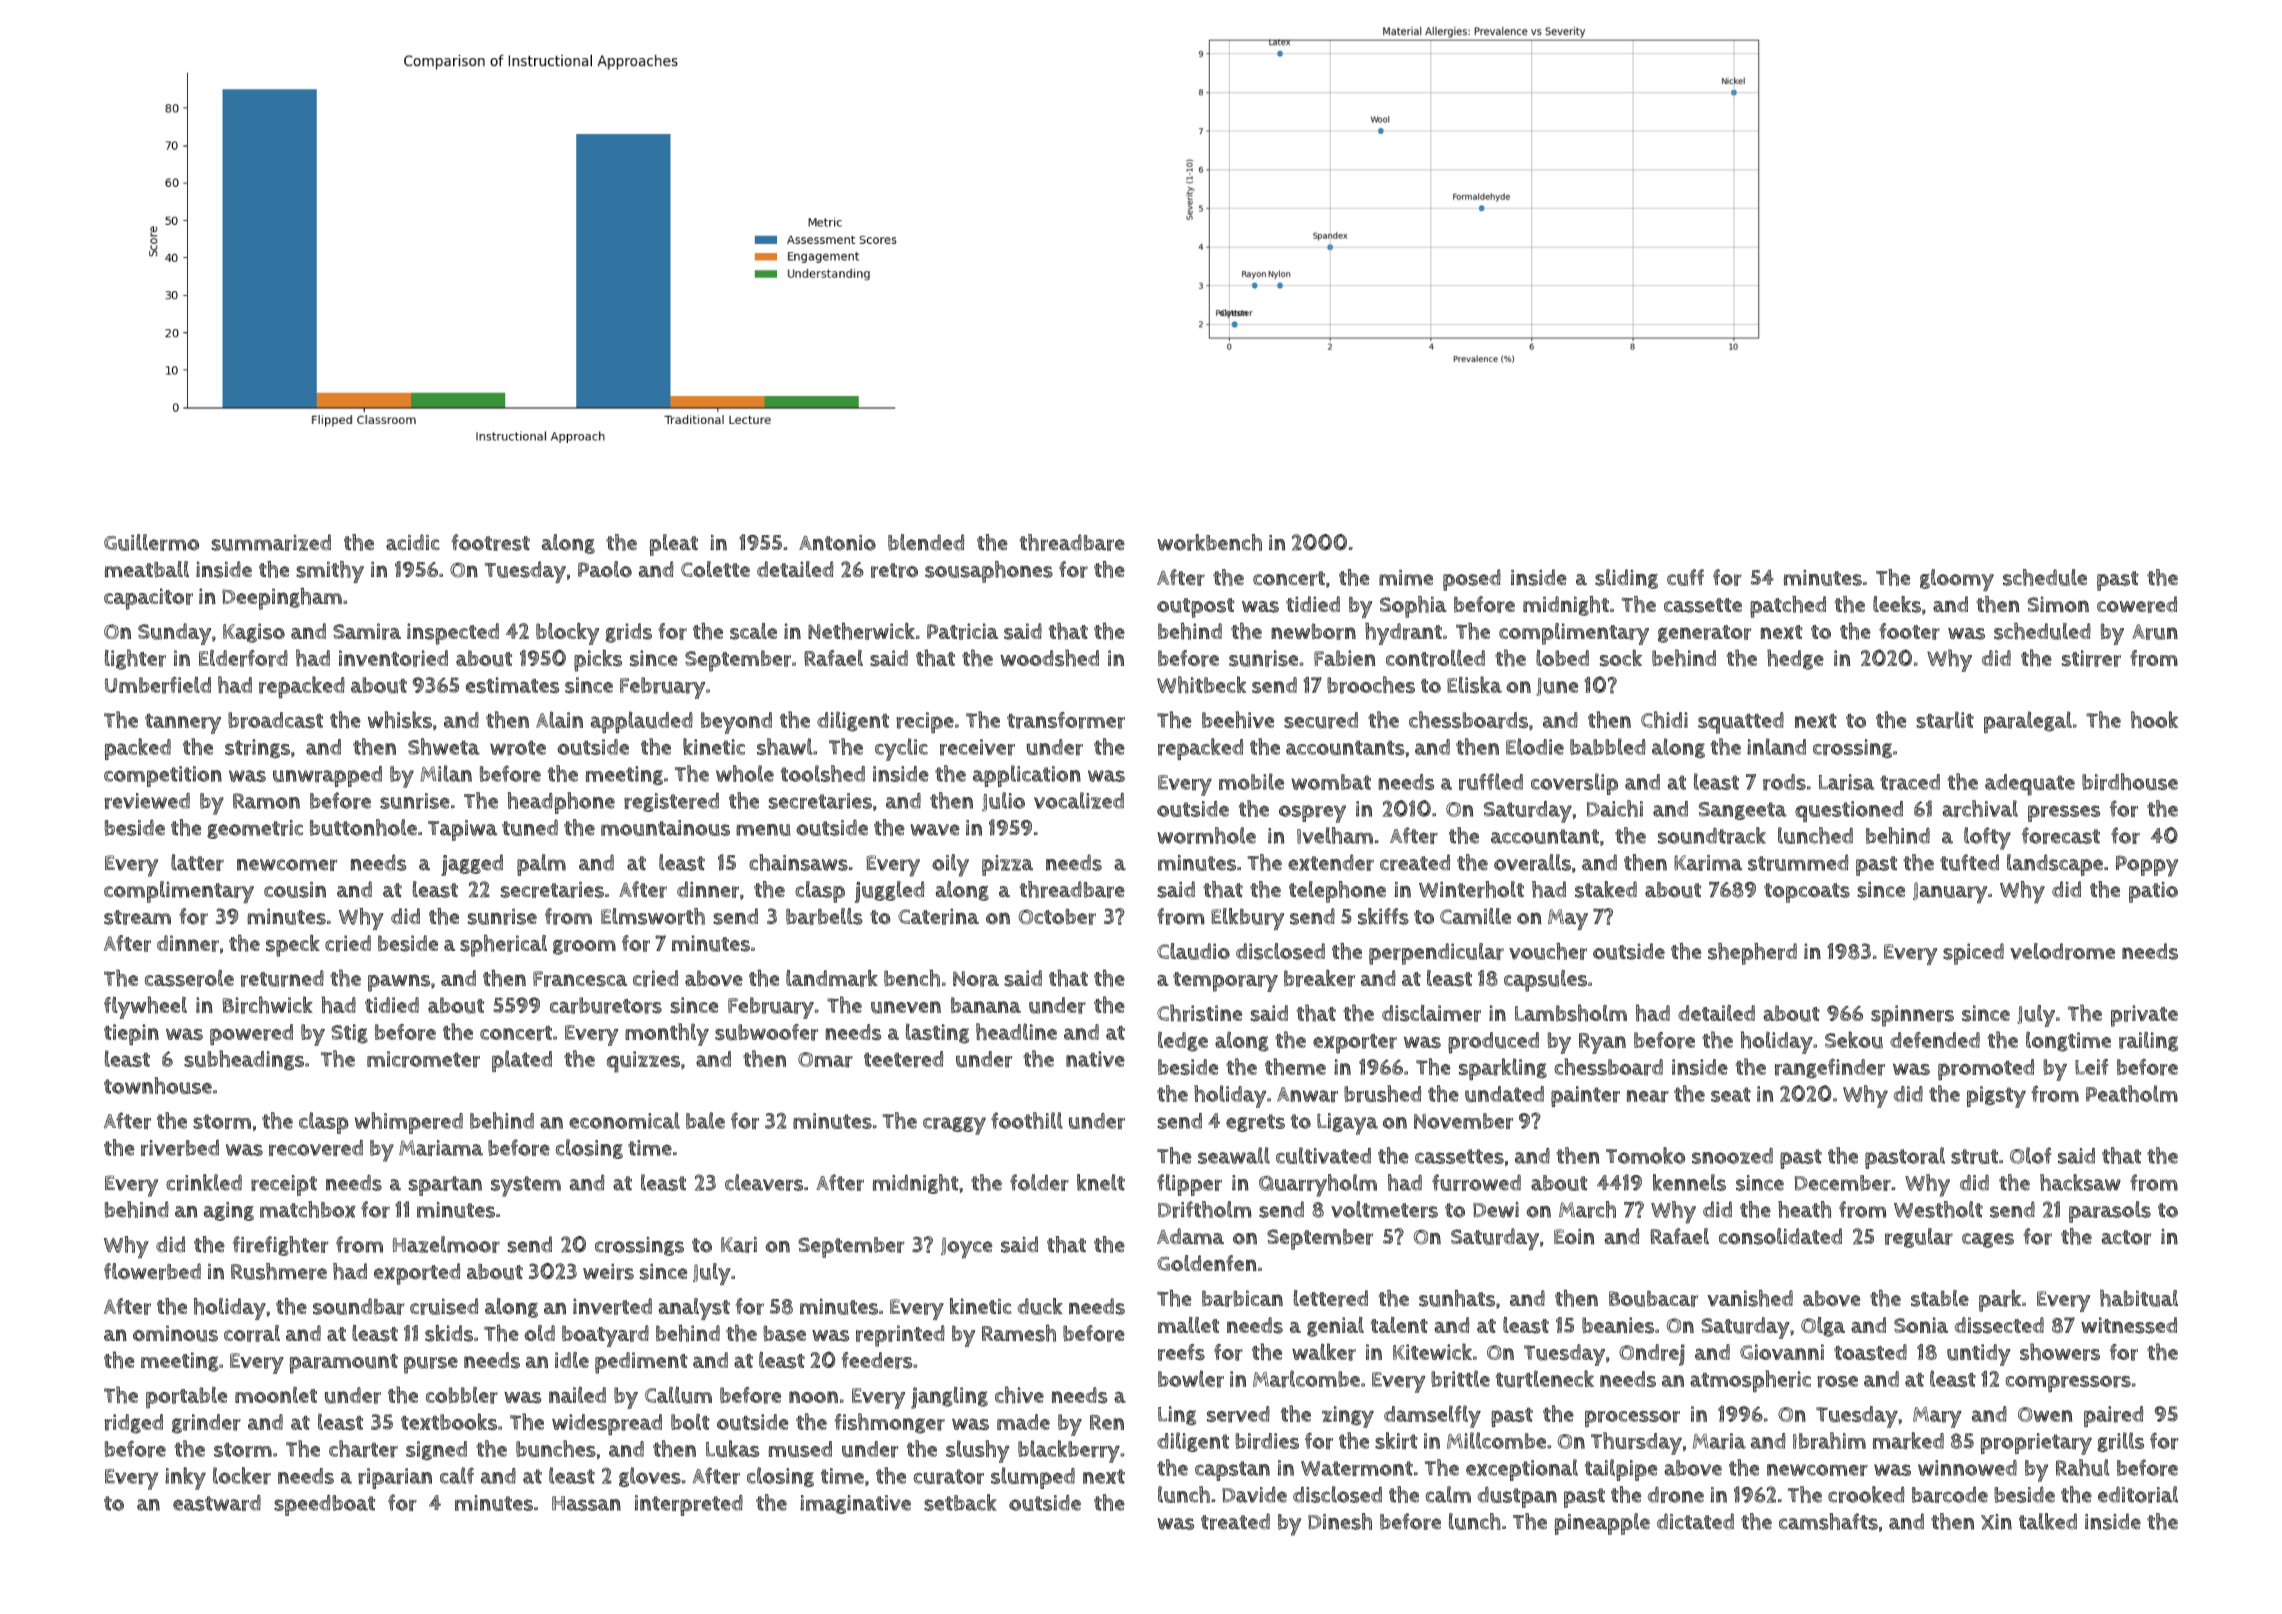 The height and width of the screenshot is (1614, 2282). I want to click on Anwar, so click(1307, 1095).
